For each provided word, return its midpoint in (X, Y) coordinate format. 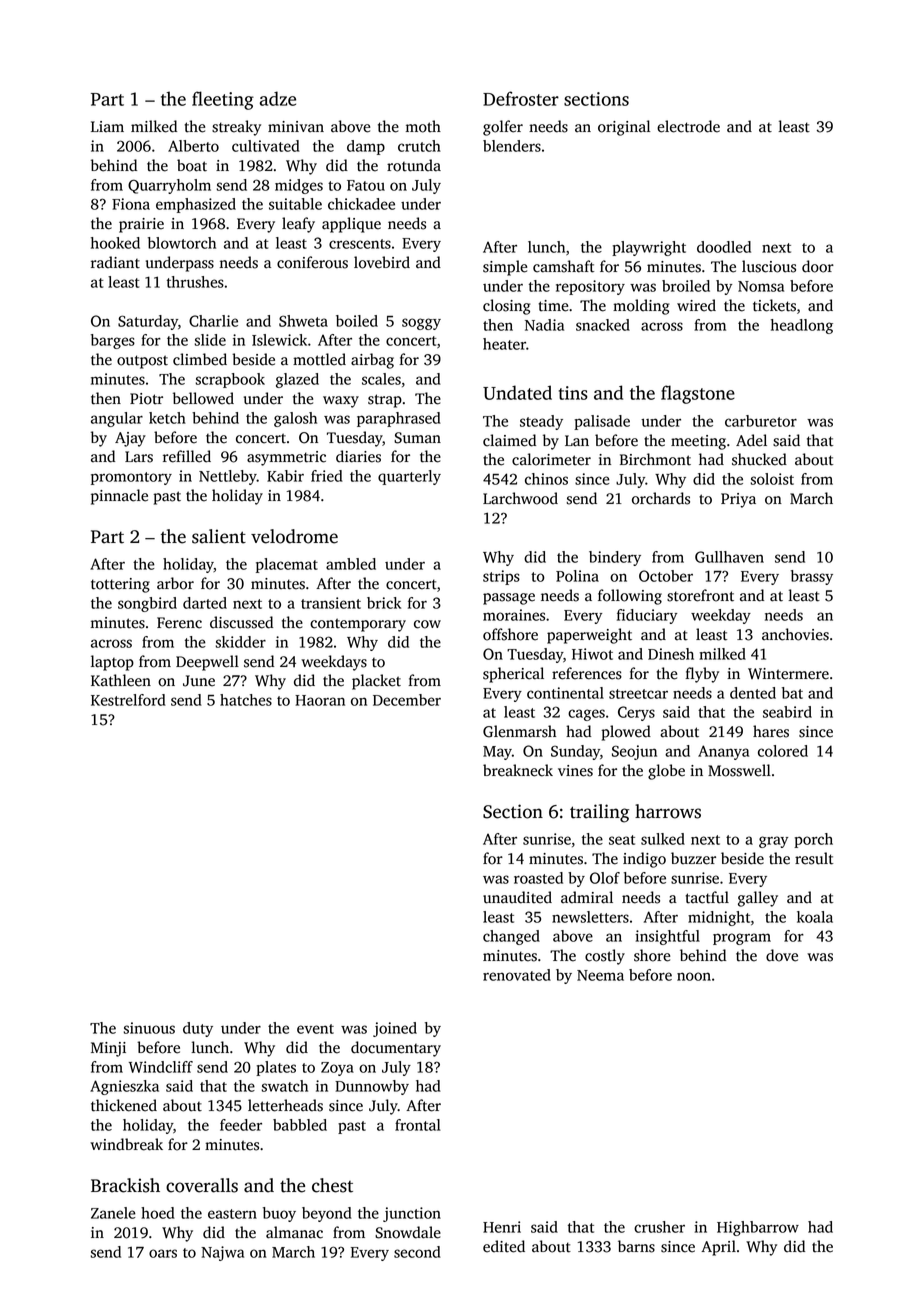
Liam (107, 126)
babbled (300, 1125)
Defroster (521, 98)
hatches (246, 700)
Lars (139, 457)
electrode (688, 126)
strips (501, 577)
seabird (787, 712)
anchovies (795, 634)
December (407, 700)
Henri (502, 1227)
